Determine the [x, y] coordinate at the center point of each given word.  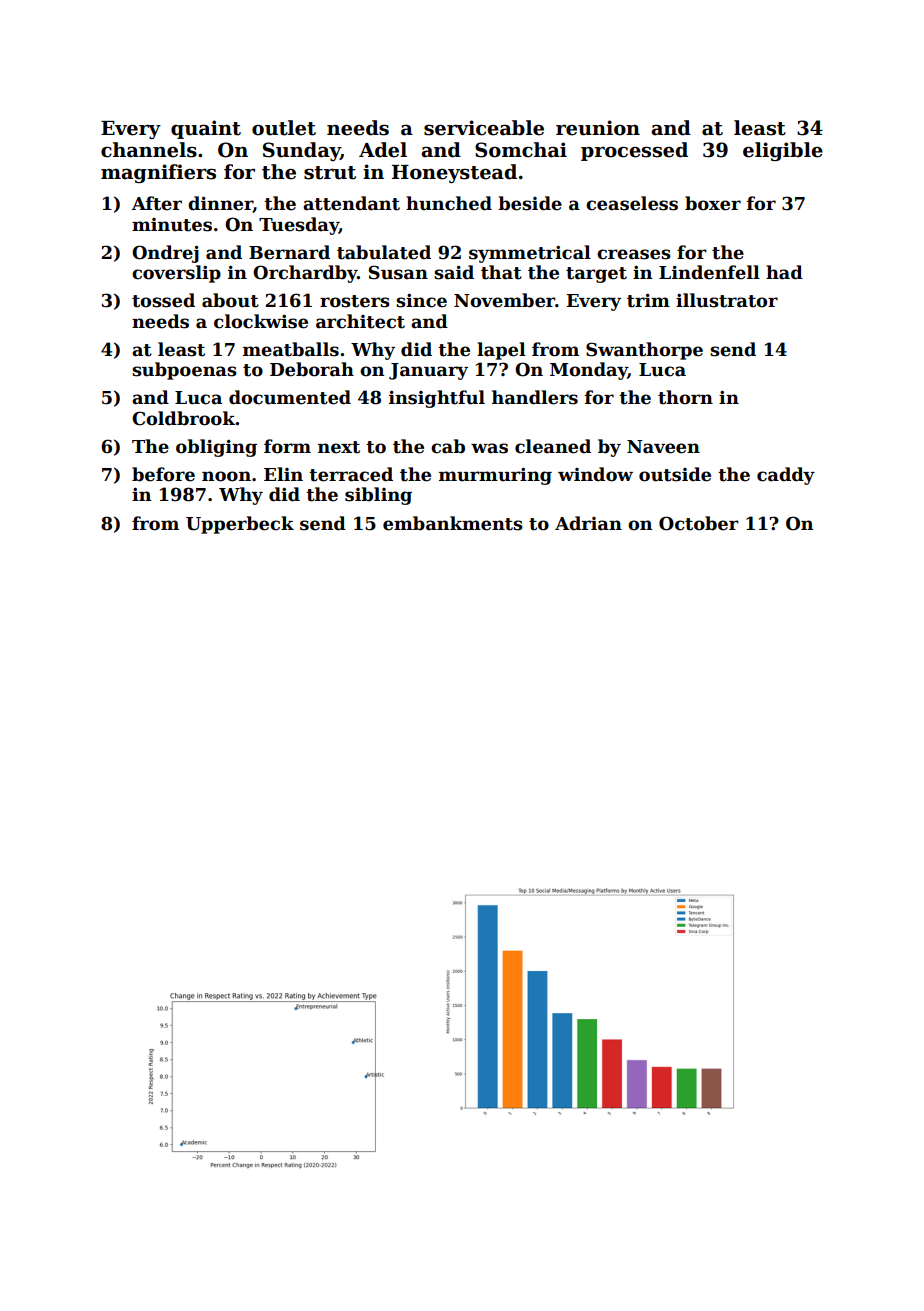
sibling [378, 496]
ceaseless [632, 203]
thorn [685, 397]
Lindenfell [709, 272]
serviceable [484, 128]
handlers [535, 397]
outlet [284, 128]
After [157, 203]
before [163, 474]
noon [226, 476]
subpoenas [184, 371]
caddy [786, 476]
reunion [598, 128]
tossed [163, 300]
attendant [351, 203]
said [454, 272]
